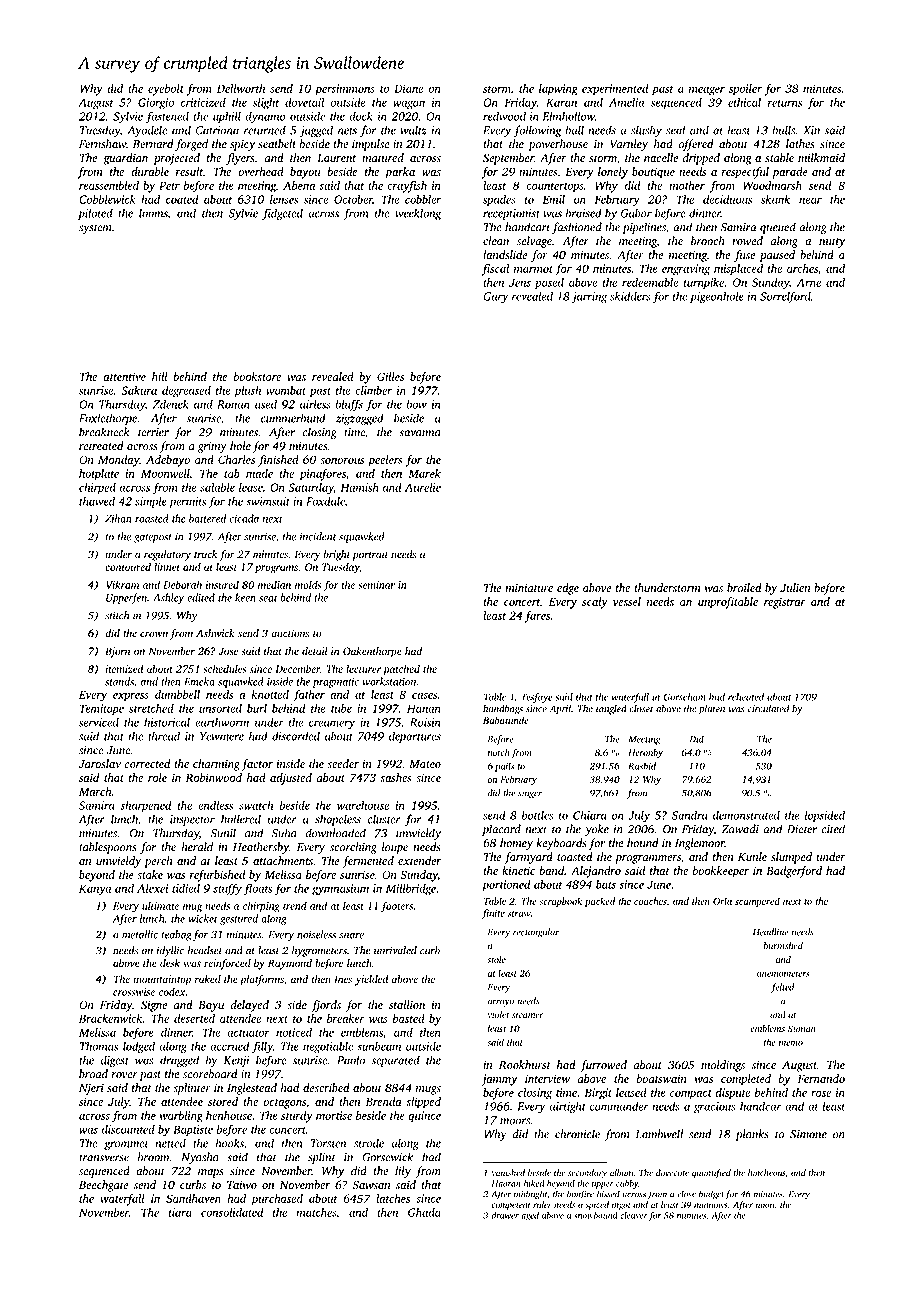 The width and height of the image is (924, 1308). Describe the element at coordinates (558, 90) in the image. I see `lapwing` at that location.
